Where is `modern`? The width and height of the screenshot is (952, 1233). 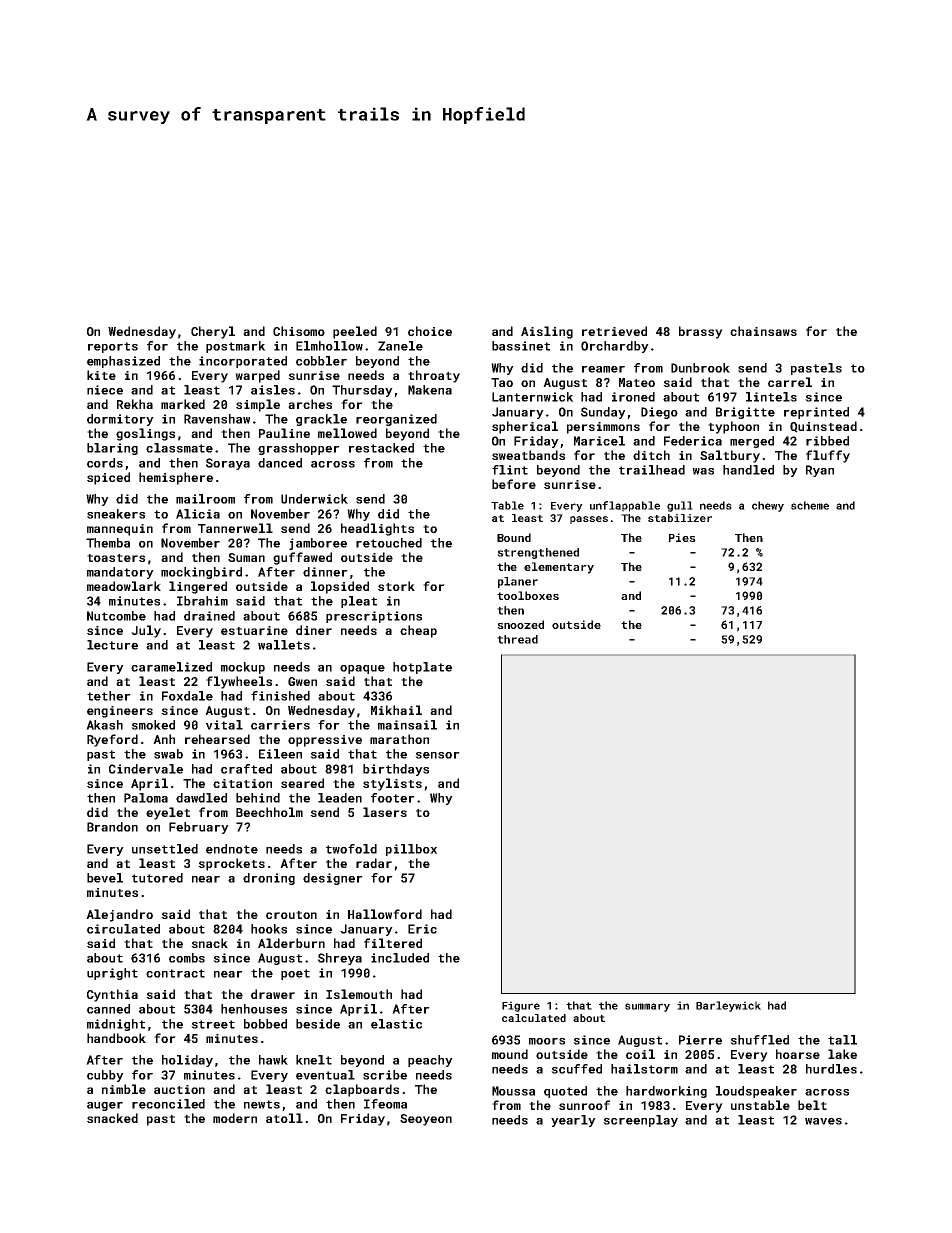
modern is located at coordinates (235, 1118).
